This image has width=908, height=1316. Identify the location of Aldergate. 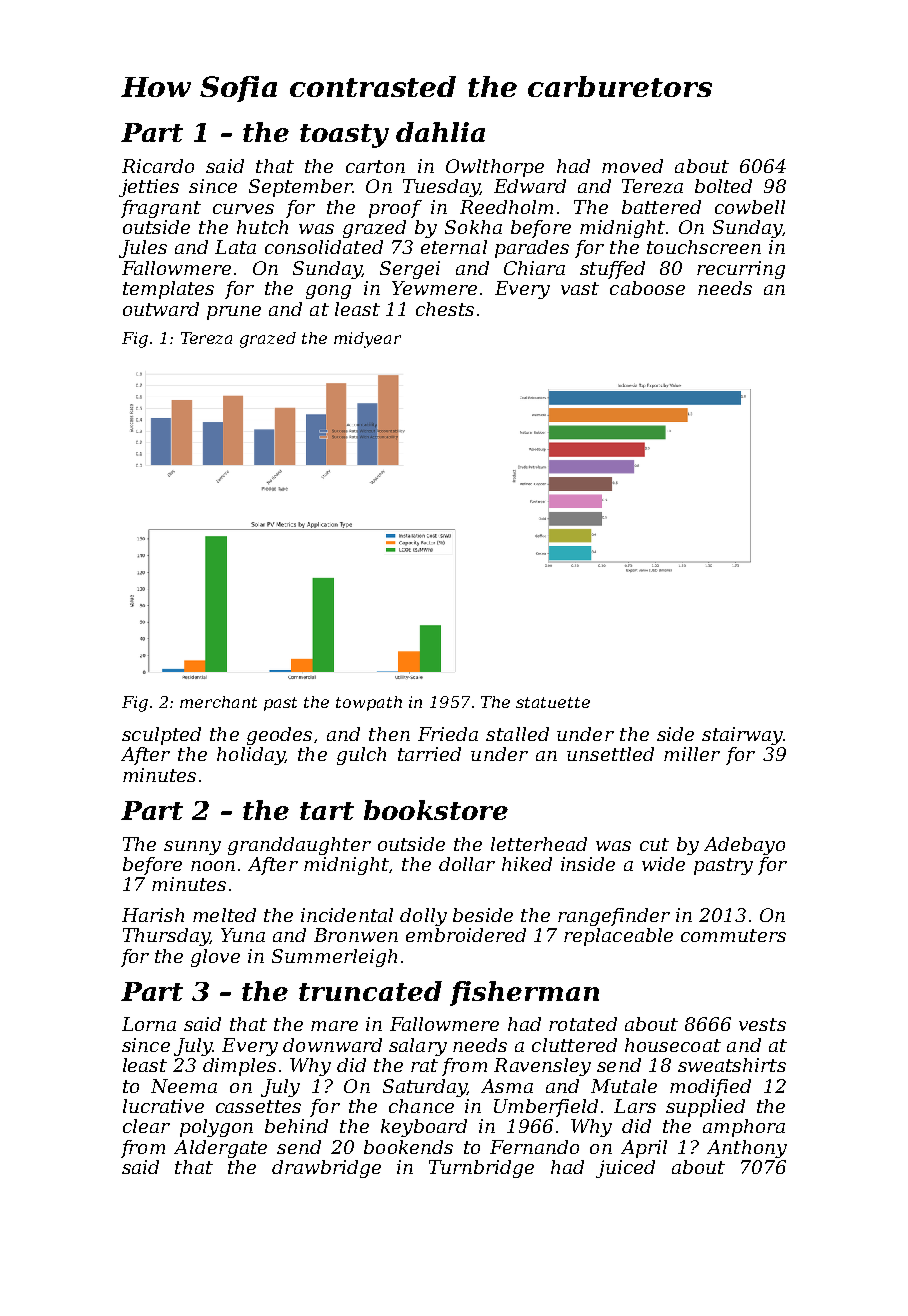
(220, 1149).
